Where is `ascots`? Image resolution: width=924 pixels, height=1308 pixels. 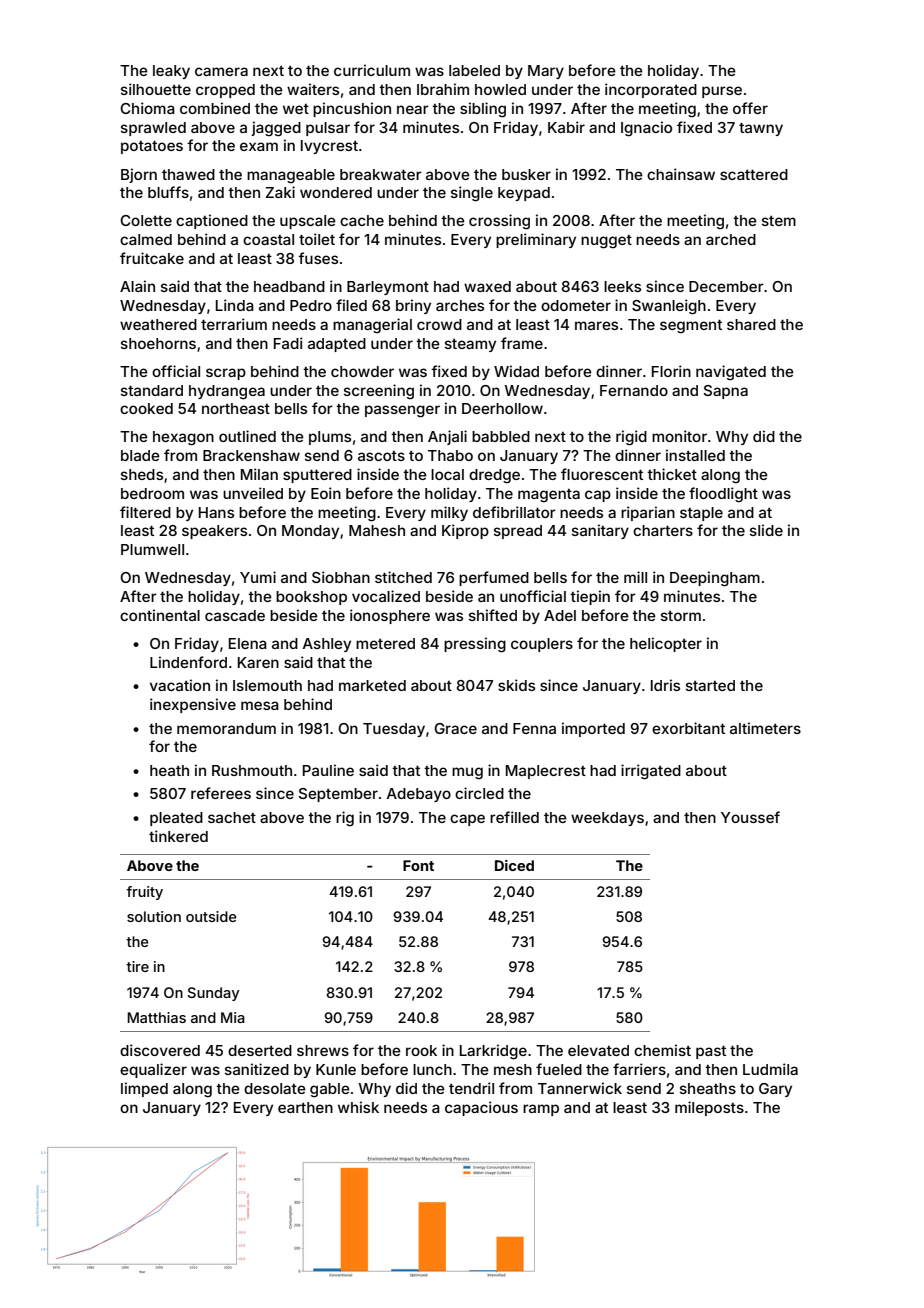
ascots is located at coordinates (381, 456).
